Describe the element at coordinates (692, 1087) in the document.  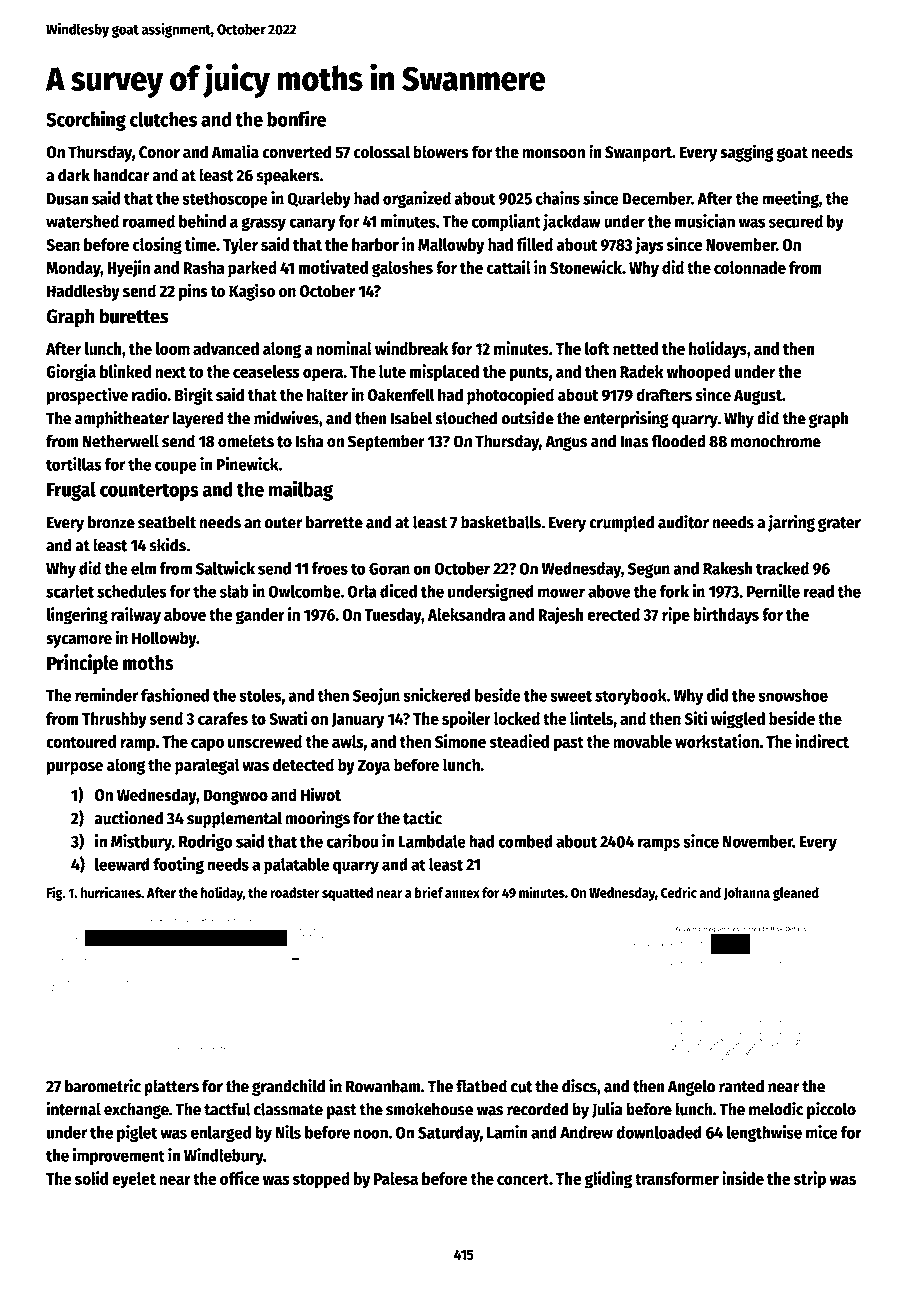
I see `Angelo` at that location.
